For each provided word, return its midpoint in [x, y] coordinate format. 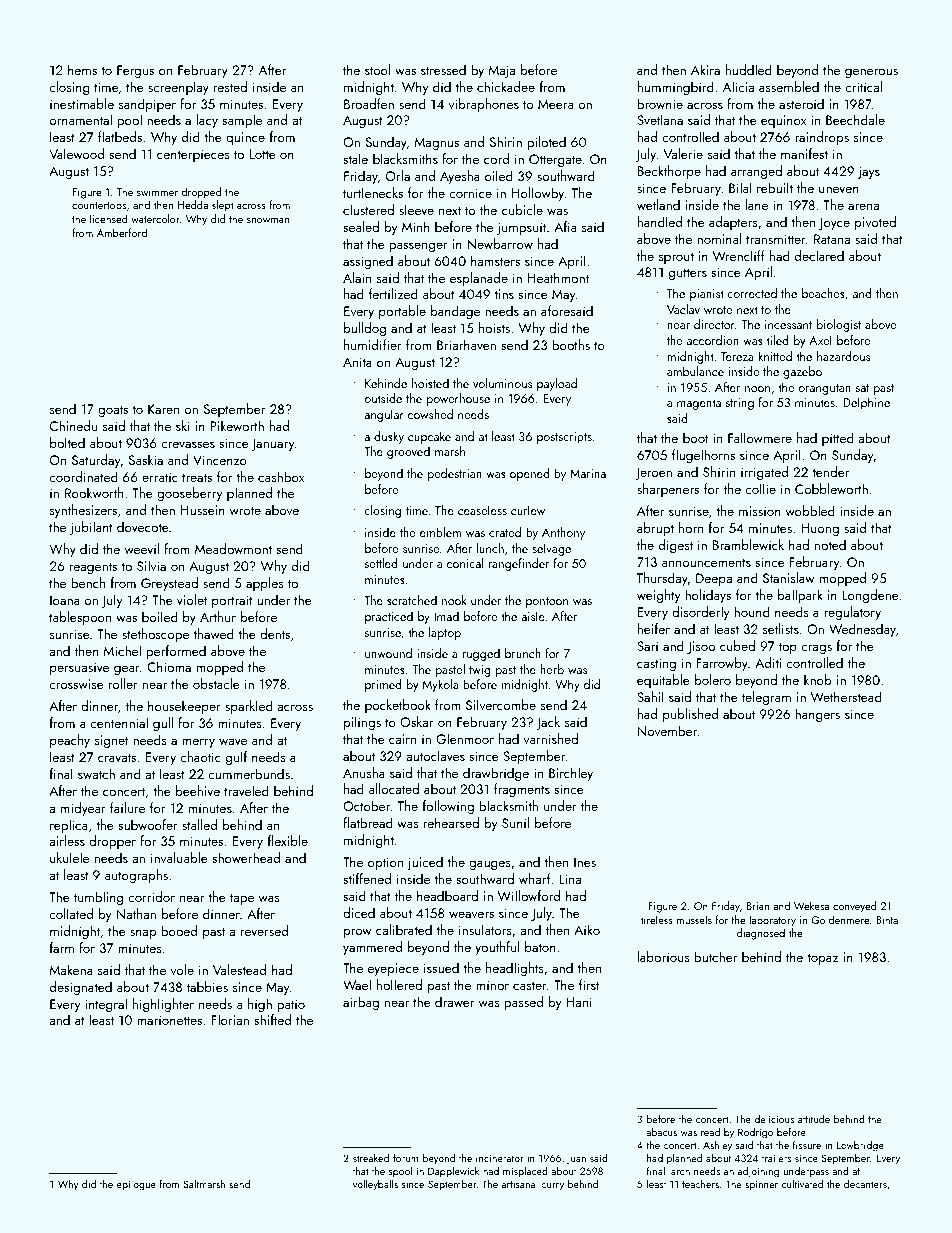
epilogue [136, 1185]
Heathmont [558, 277]
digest [676, 546]
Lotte [263, 154]
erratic [160, 477]
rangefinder [518, 564]
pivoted [875, 223]
